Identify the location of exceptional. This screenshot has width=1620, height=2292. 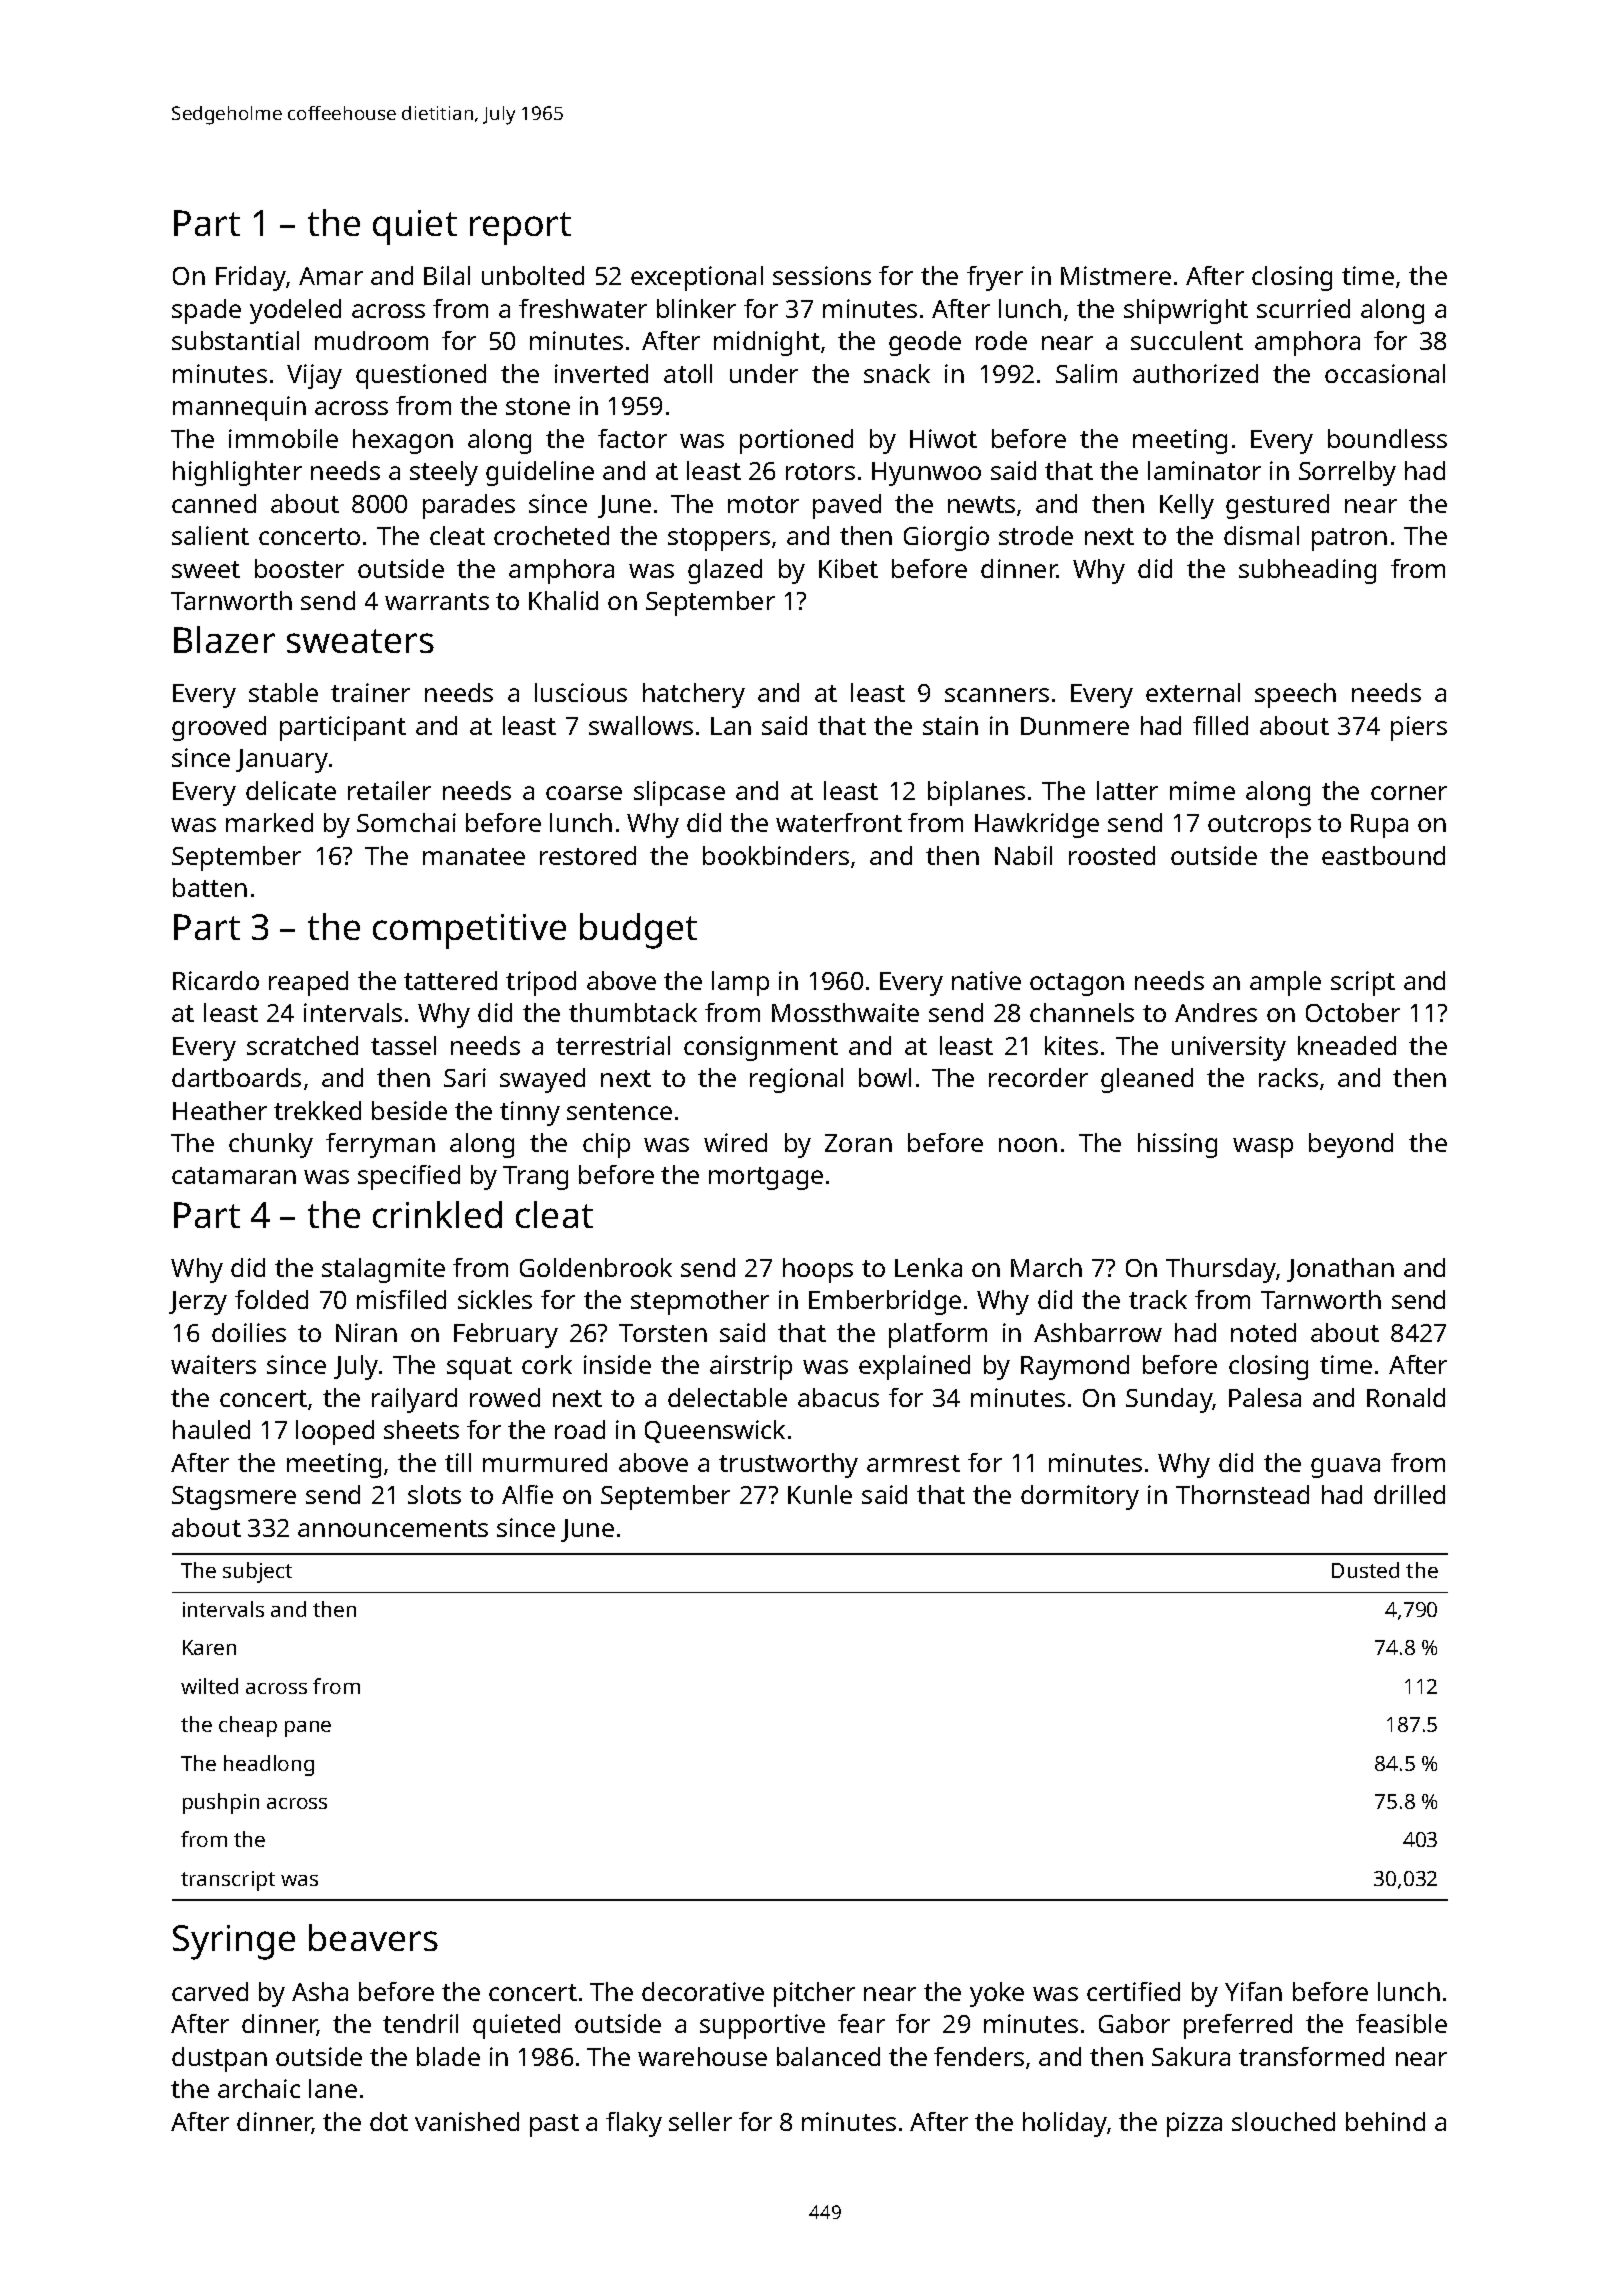
(697, 278).
